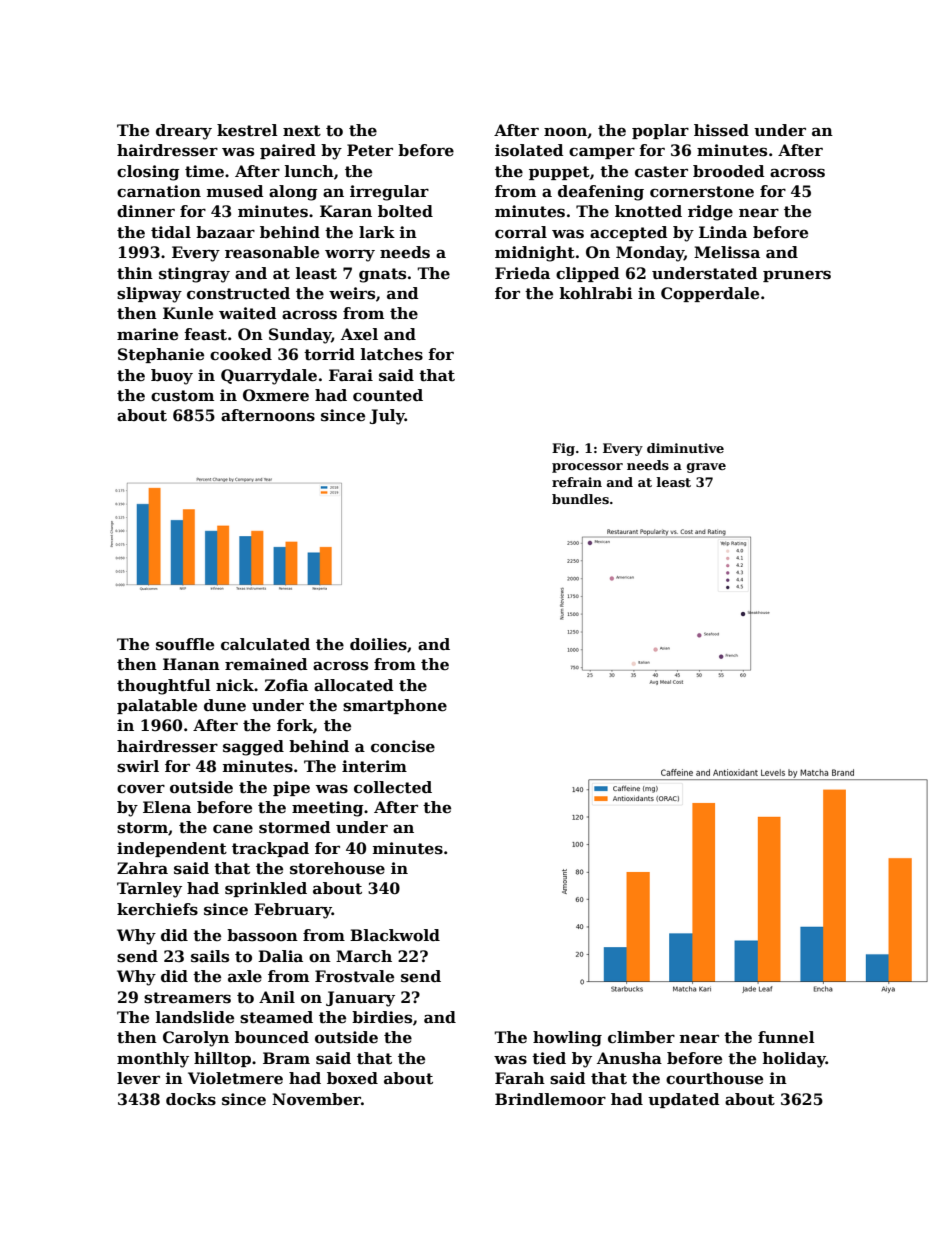  Describe the element at coordinates (247, 130) in the screenshot. I see `kestrel` at that location.
